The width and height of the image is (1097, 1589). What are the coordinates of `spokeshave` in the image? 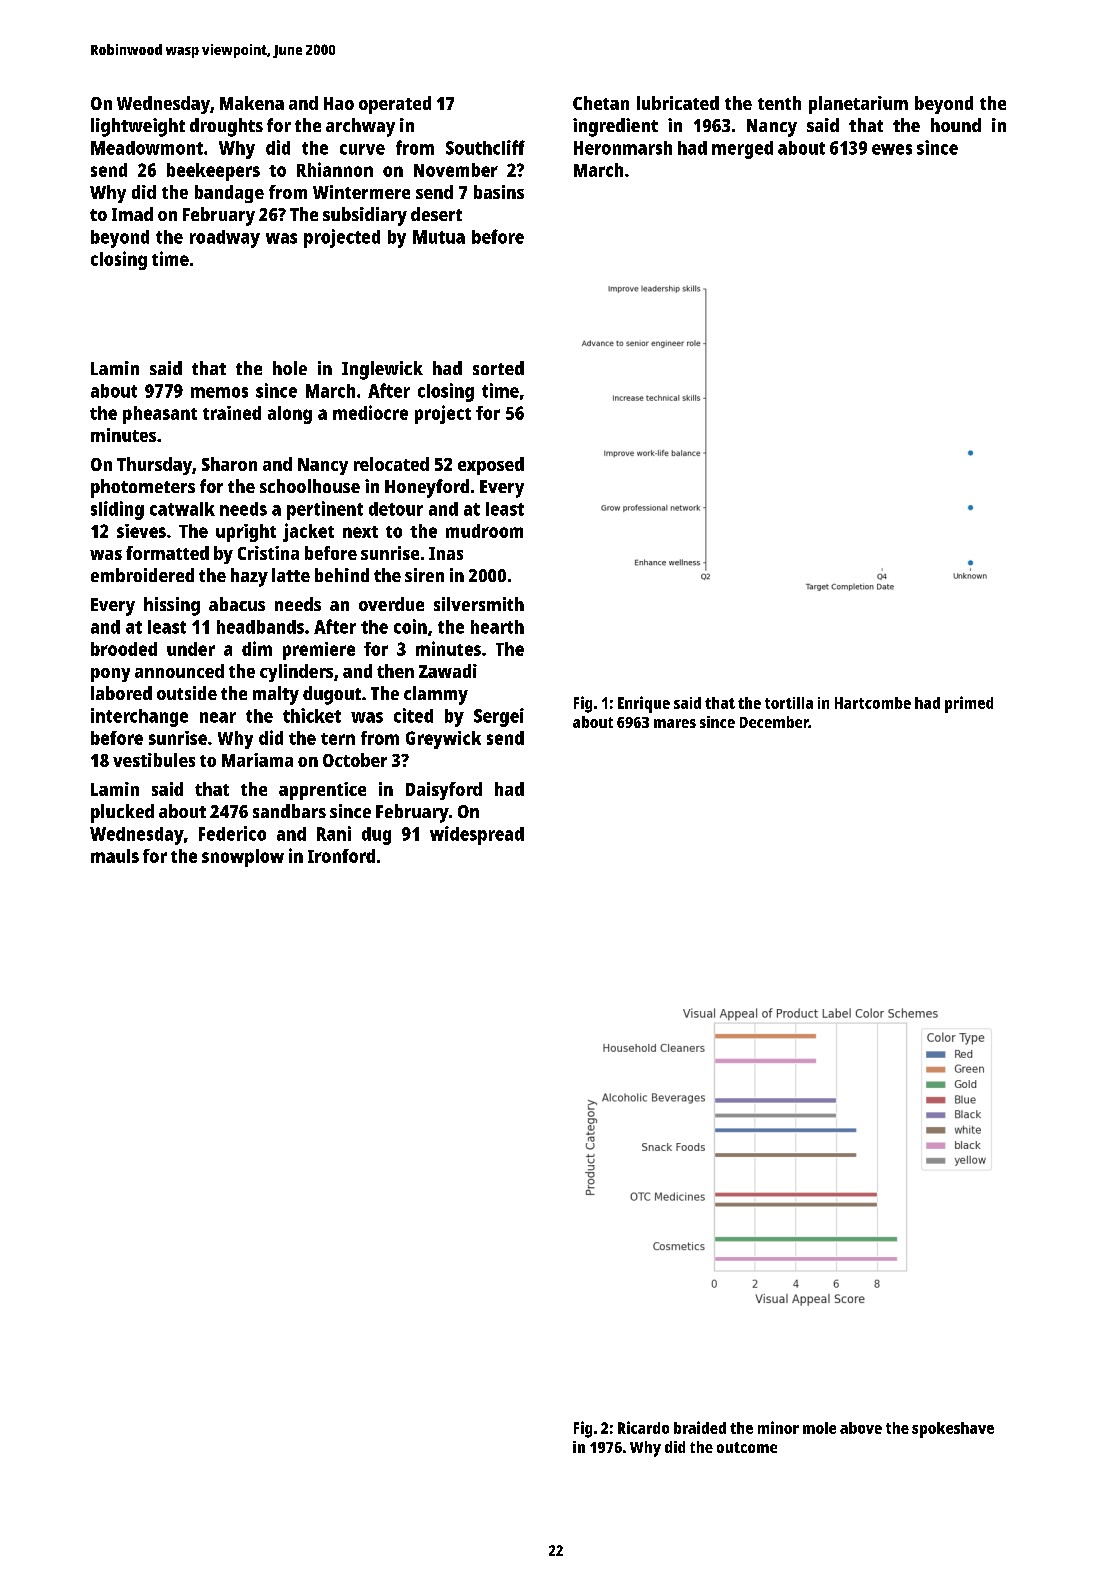 It's located at (953, 1430).
